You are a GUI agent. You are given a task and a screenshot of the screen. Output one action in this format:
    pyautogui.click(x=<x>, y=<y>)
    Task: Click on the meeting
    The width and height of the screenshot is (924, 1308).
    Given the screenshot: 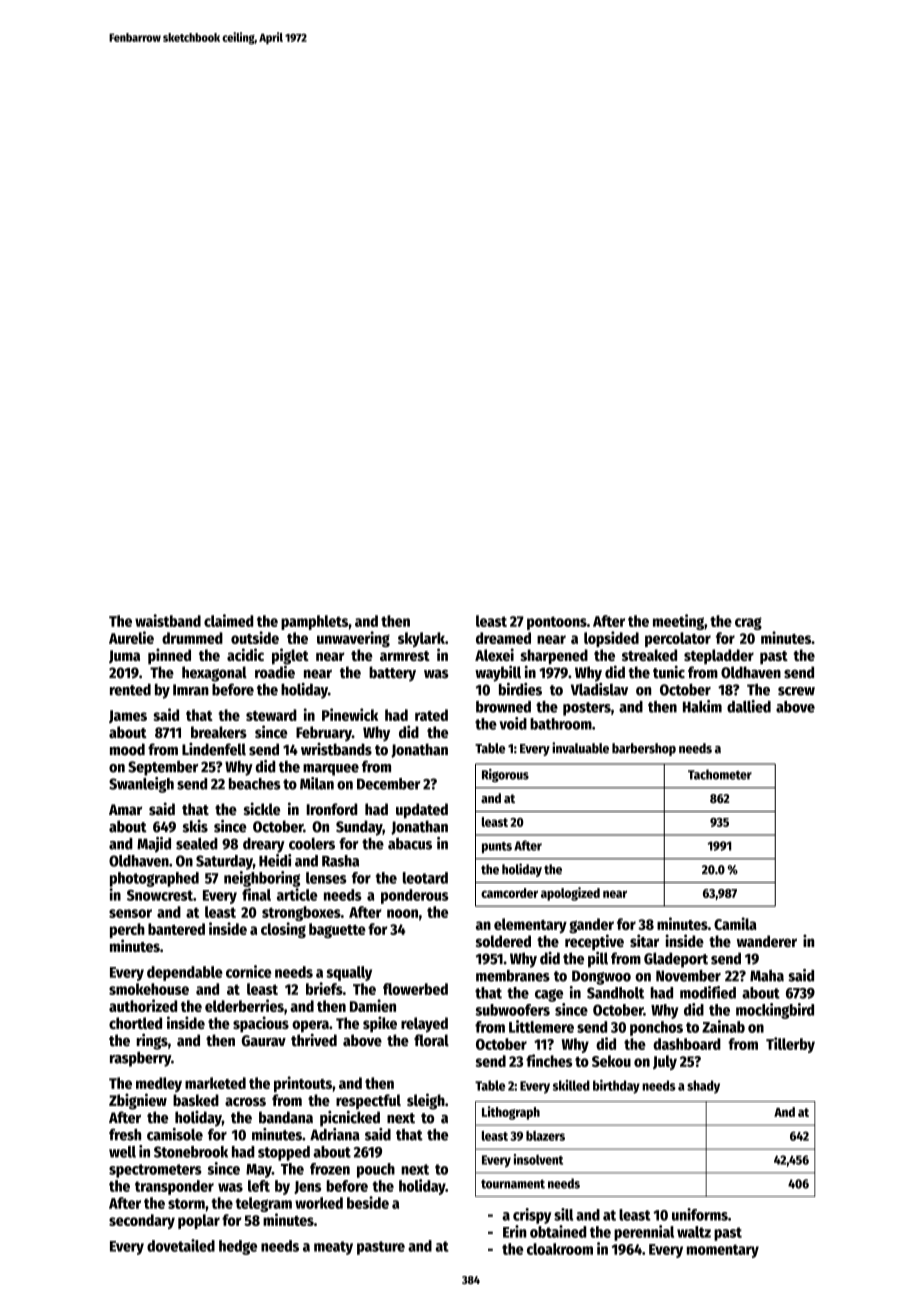 What is the action you would take?
    pyautogui.click(x=678, y=622)
